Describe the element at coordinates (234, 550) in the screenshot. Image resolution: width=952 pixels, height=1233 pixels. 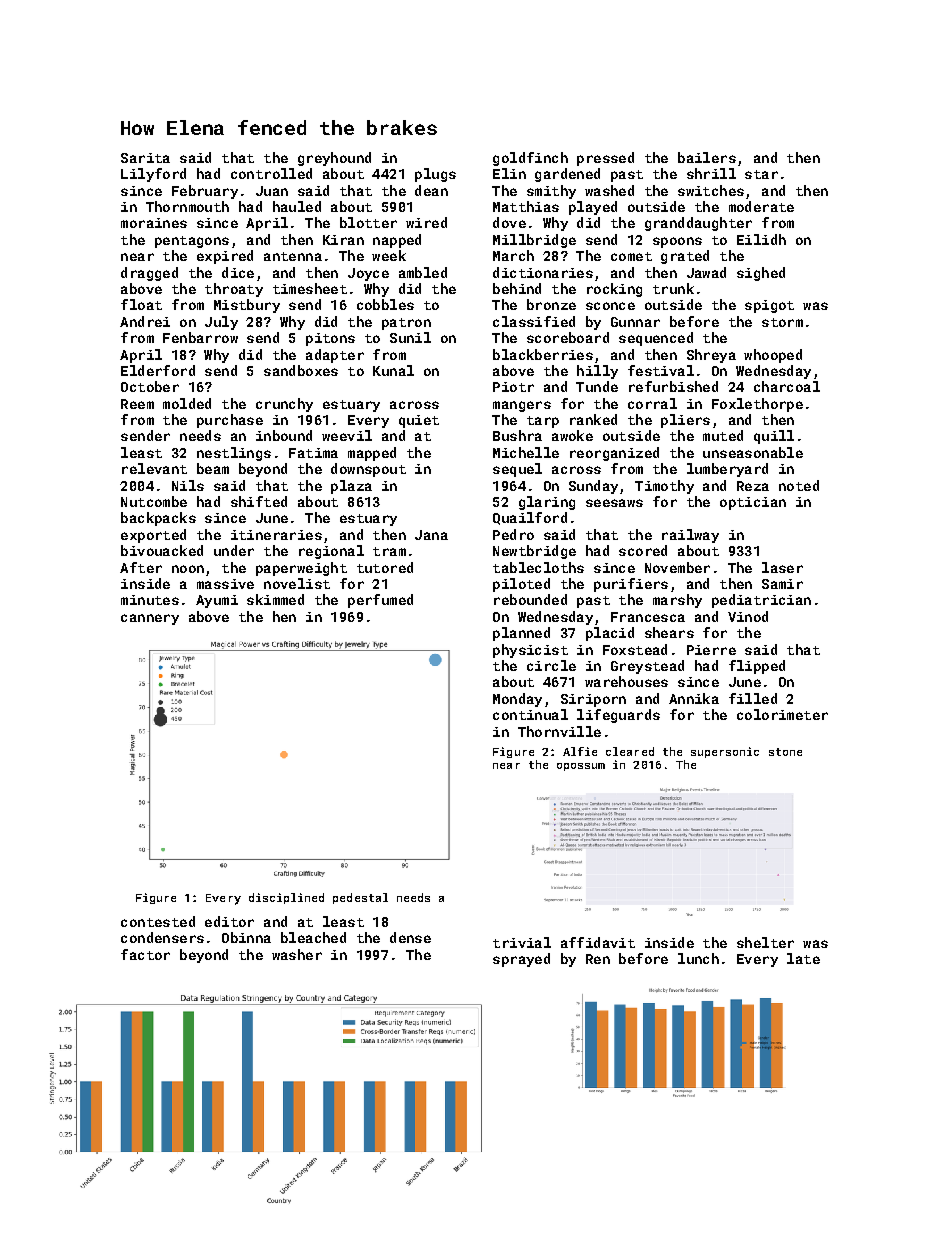
I see `under` at that location.
